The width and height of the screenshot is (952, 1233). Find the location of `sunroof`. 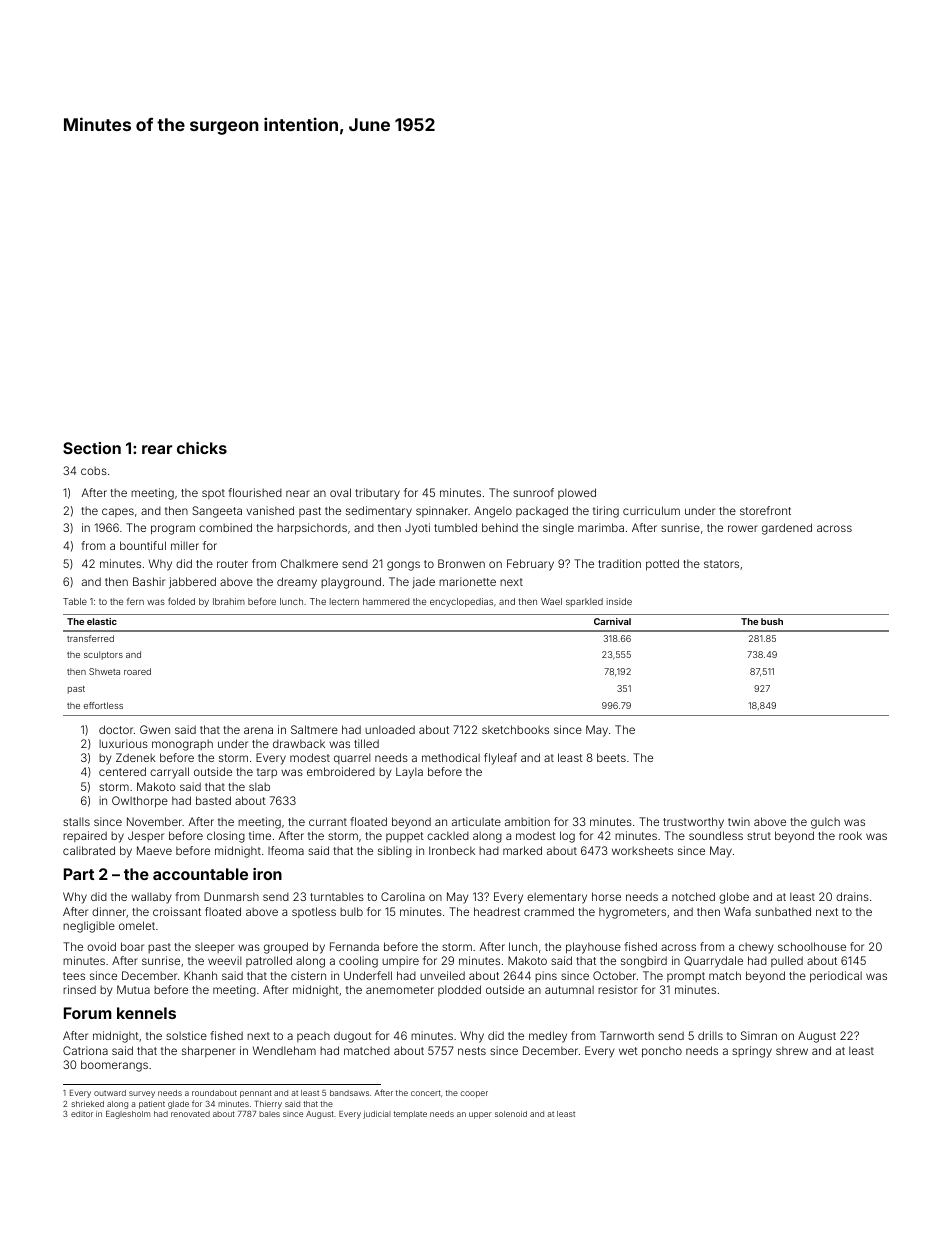

sunroof is located at coordinates (533, 492).
